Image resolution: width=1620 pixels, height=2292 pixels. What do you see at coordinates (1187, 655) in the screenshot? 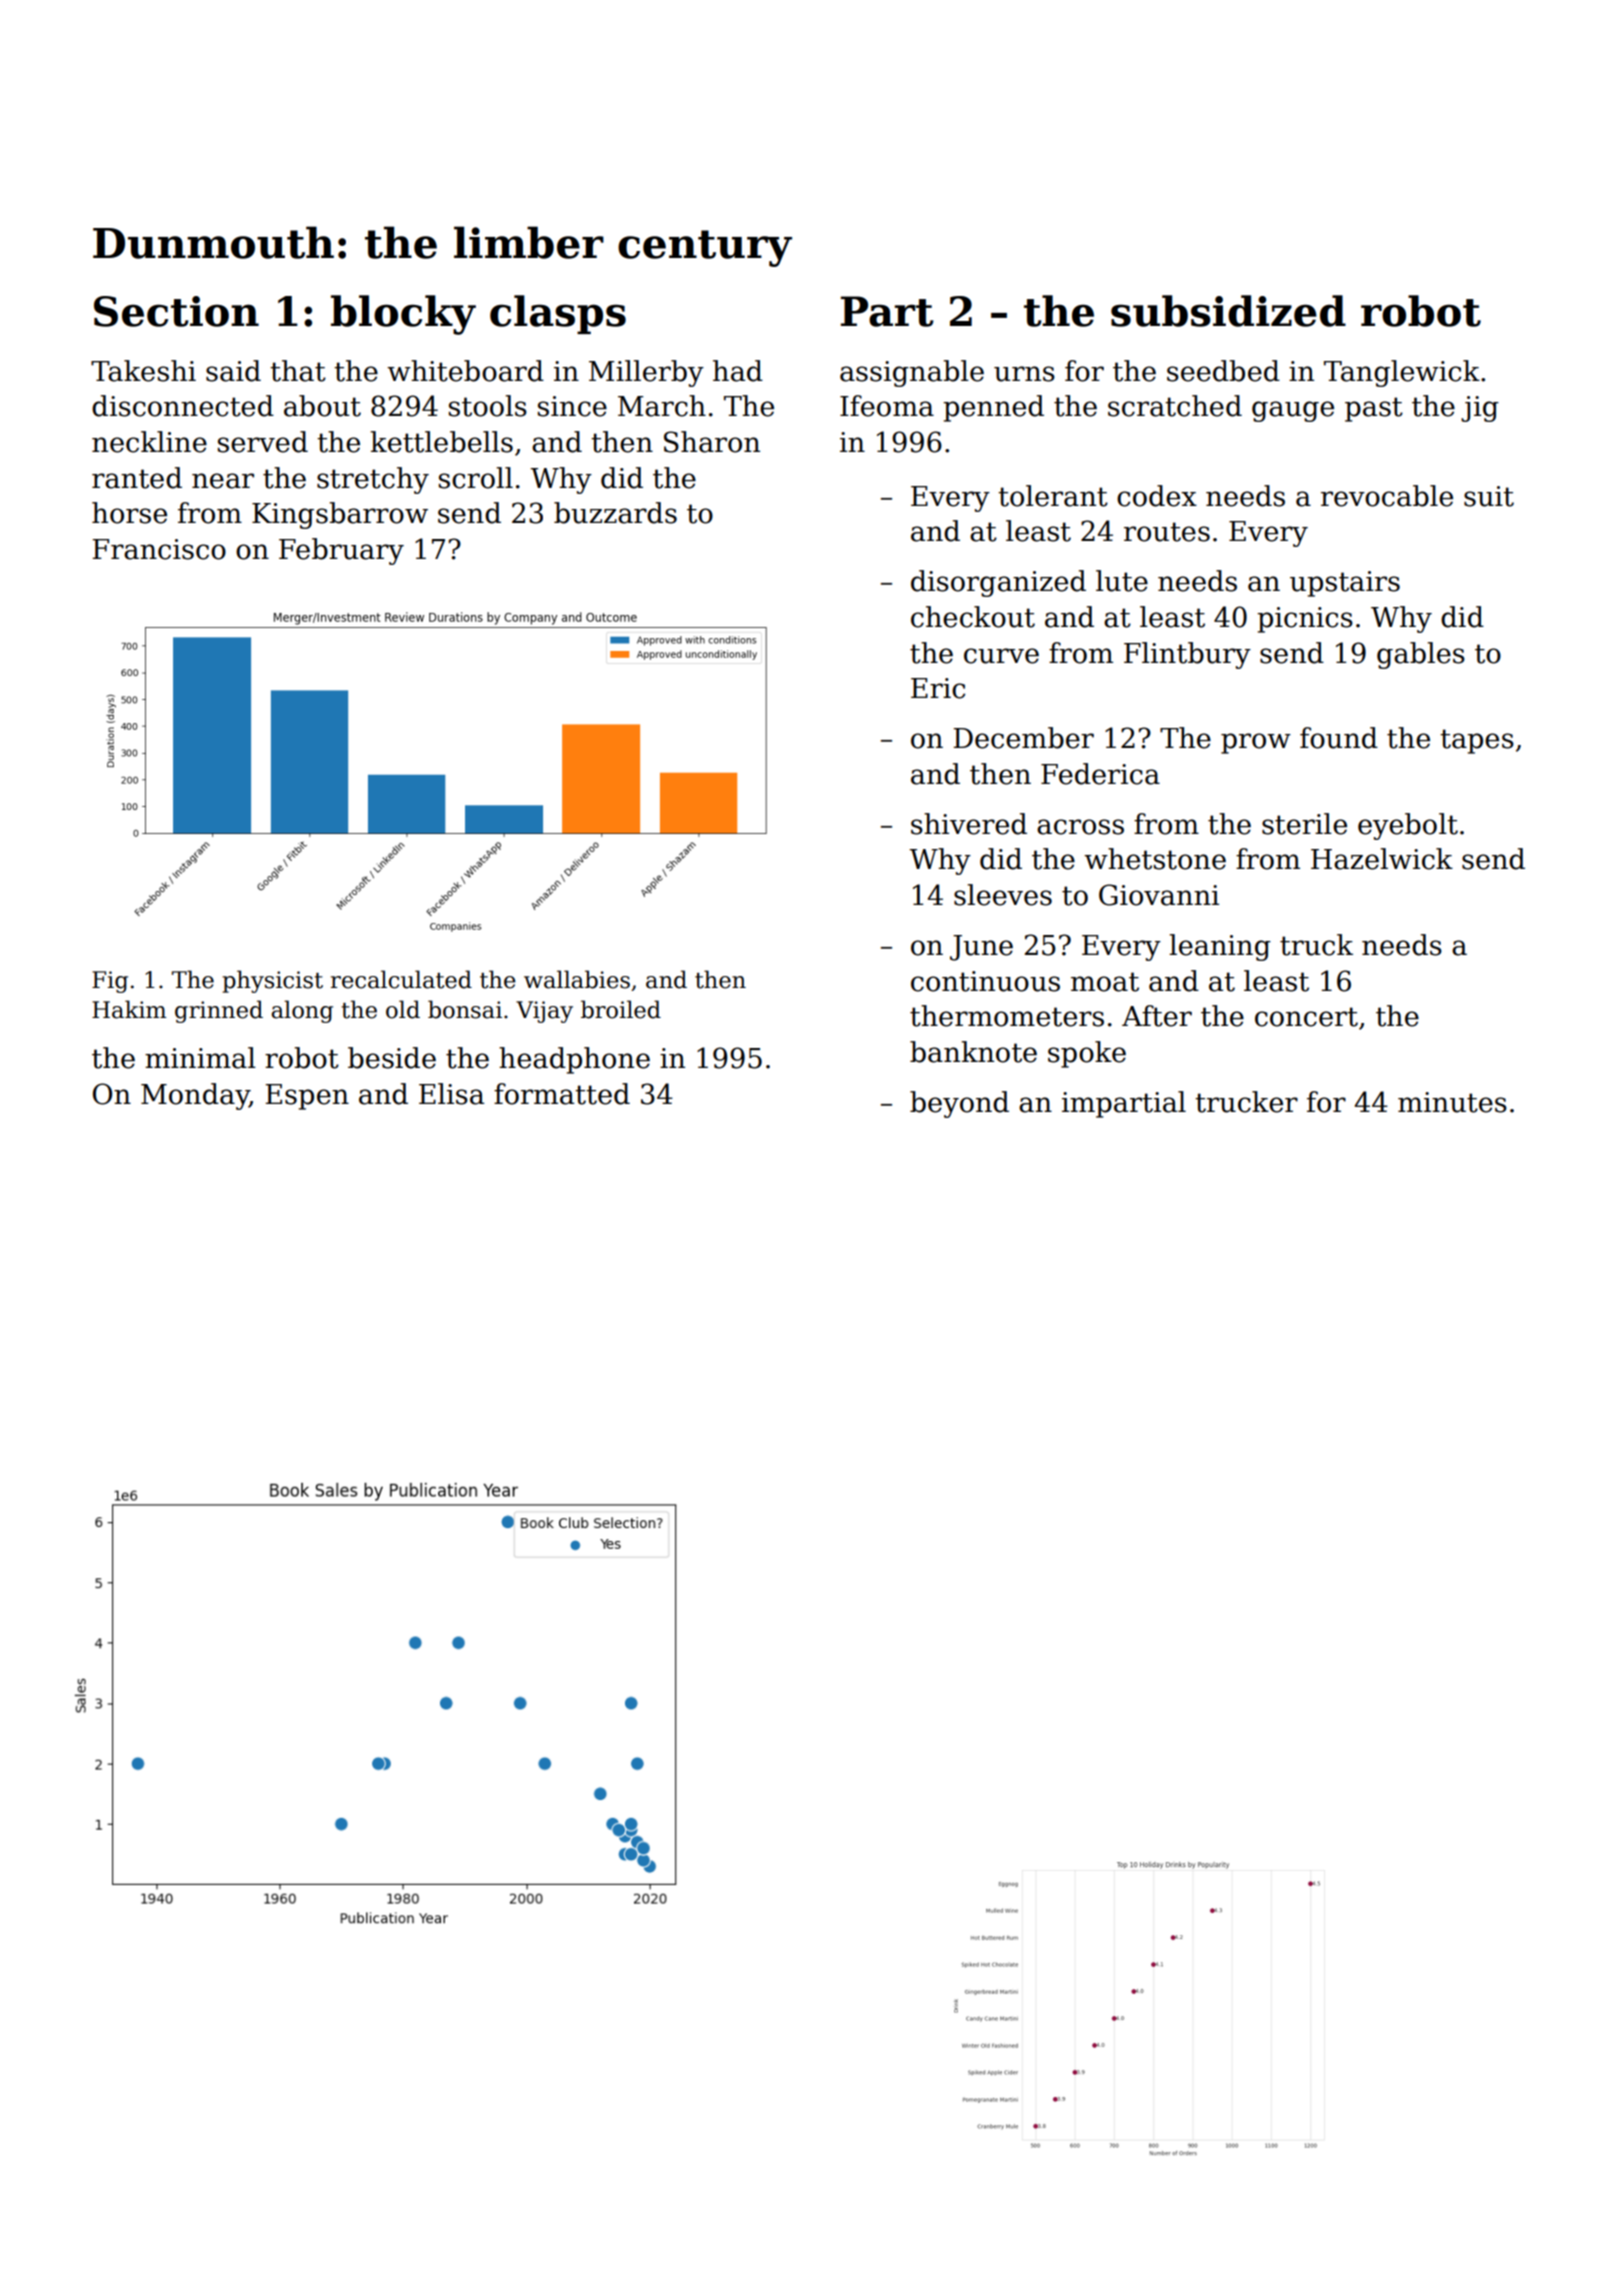
I see `Flintbury` at bounding box center [1187, 655].
